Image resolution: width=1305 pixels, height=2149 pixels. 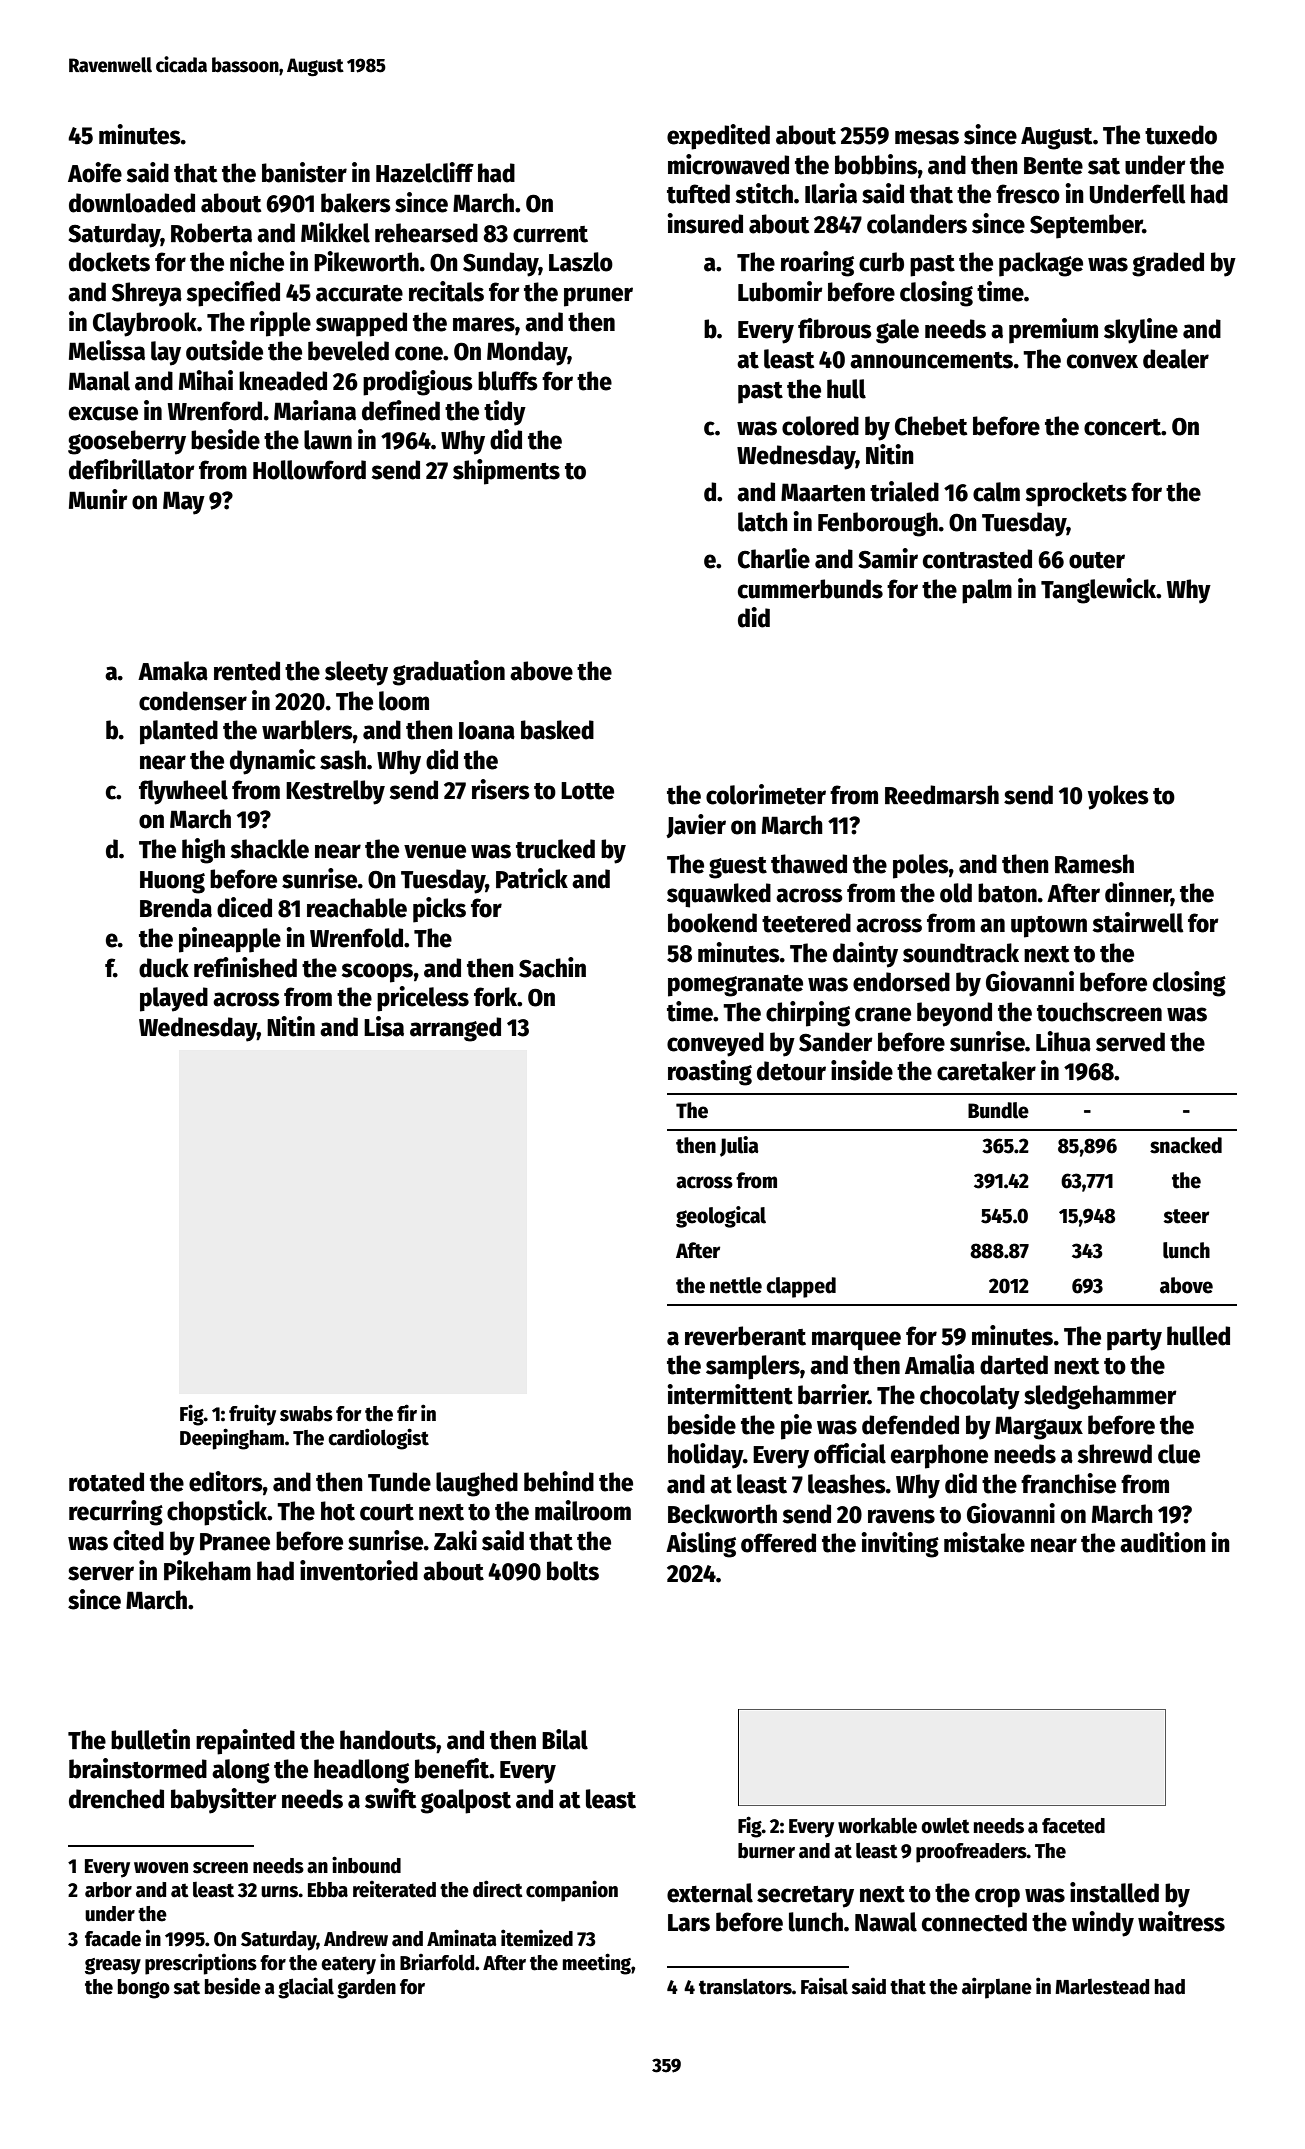 What do you see at coordinates (597, 1964) in the image?
I see `meeting` at bounding box center [597, 1964].
